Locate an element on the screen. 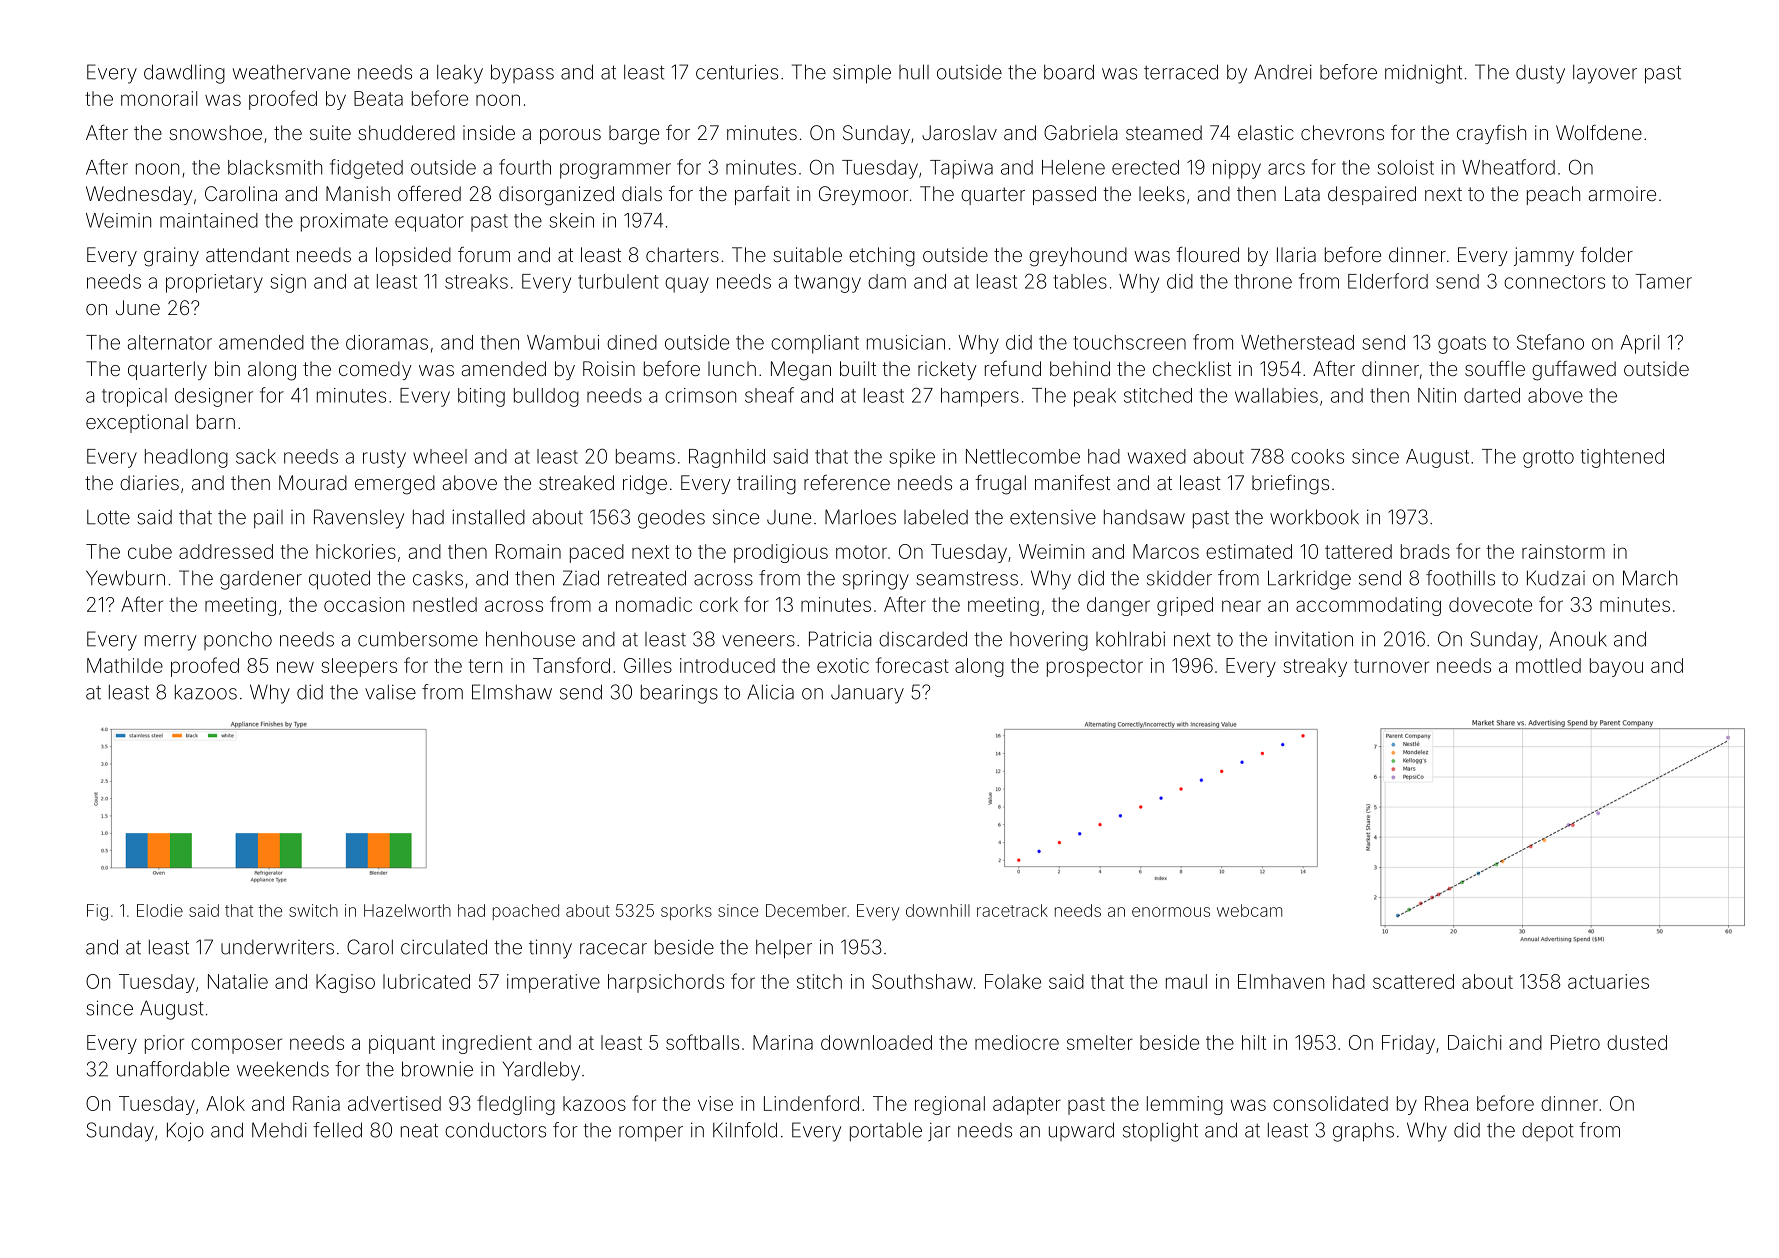  upward is located at coordinates (1081, 1131).
